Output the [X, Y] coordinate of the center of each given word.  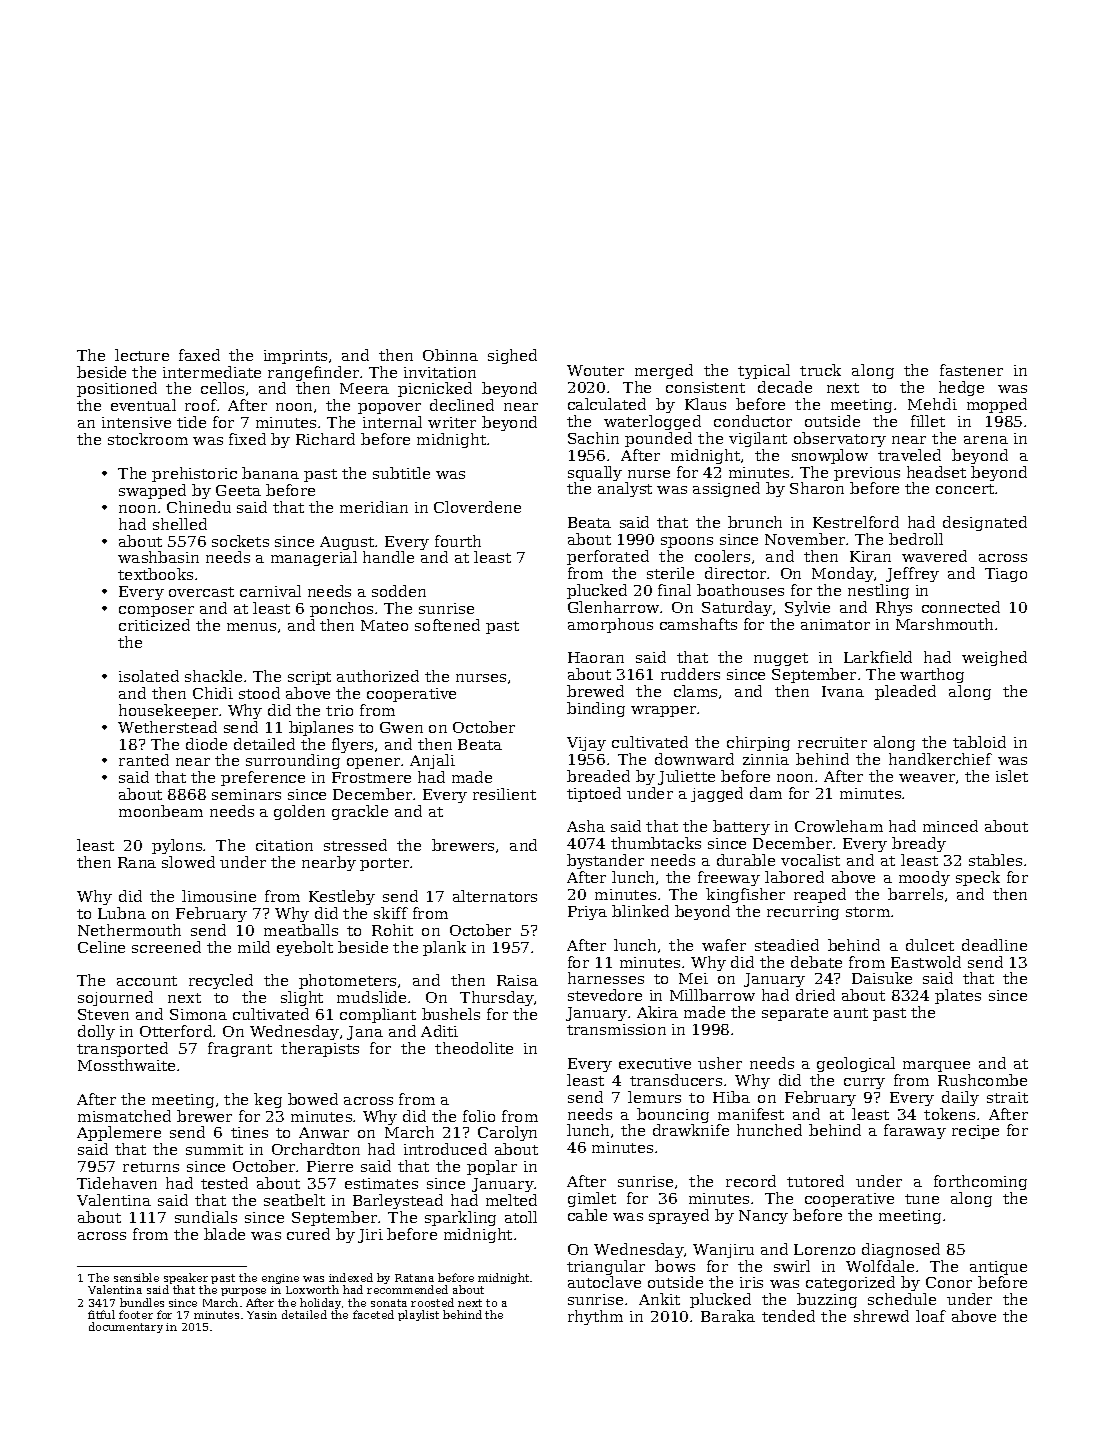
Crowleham [839, 826]
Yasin [262, 1315]
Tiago [1006, 575]
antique [998, 1268]
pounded [658, 439]
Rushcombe [982, 1080]
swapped [152, 491]
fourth [458, 541]
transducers [676, 1080]
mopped [997, 405]
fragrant [240, 1049]
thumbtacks [656, 843]
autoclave [604, 1282]
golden [299, 812]
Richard [325, 439]
